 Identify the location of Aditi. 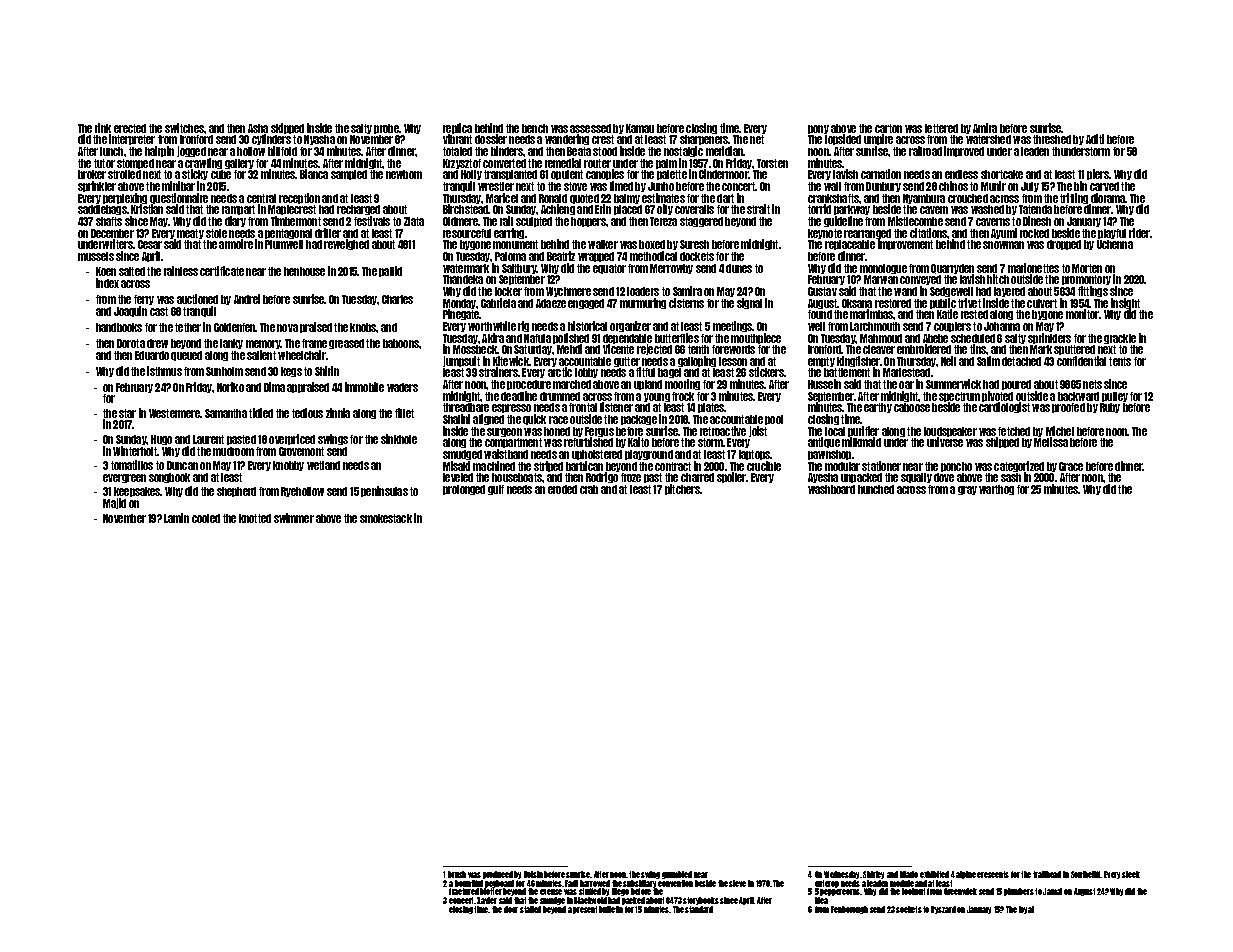
(1095, 139).
